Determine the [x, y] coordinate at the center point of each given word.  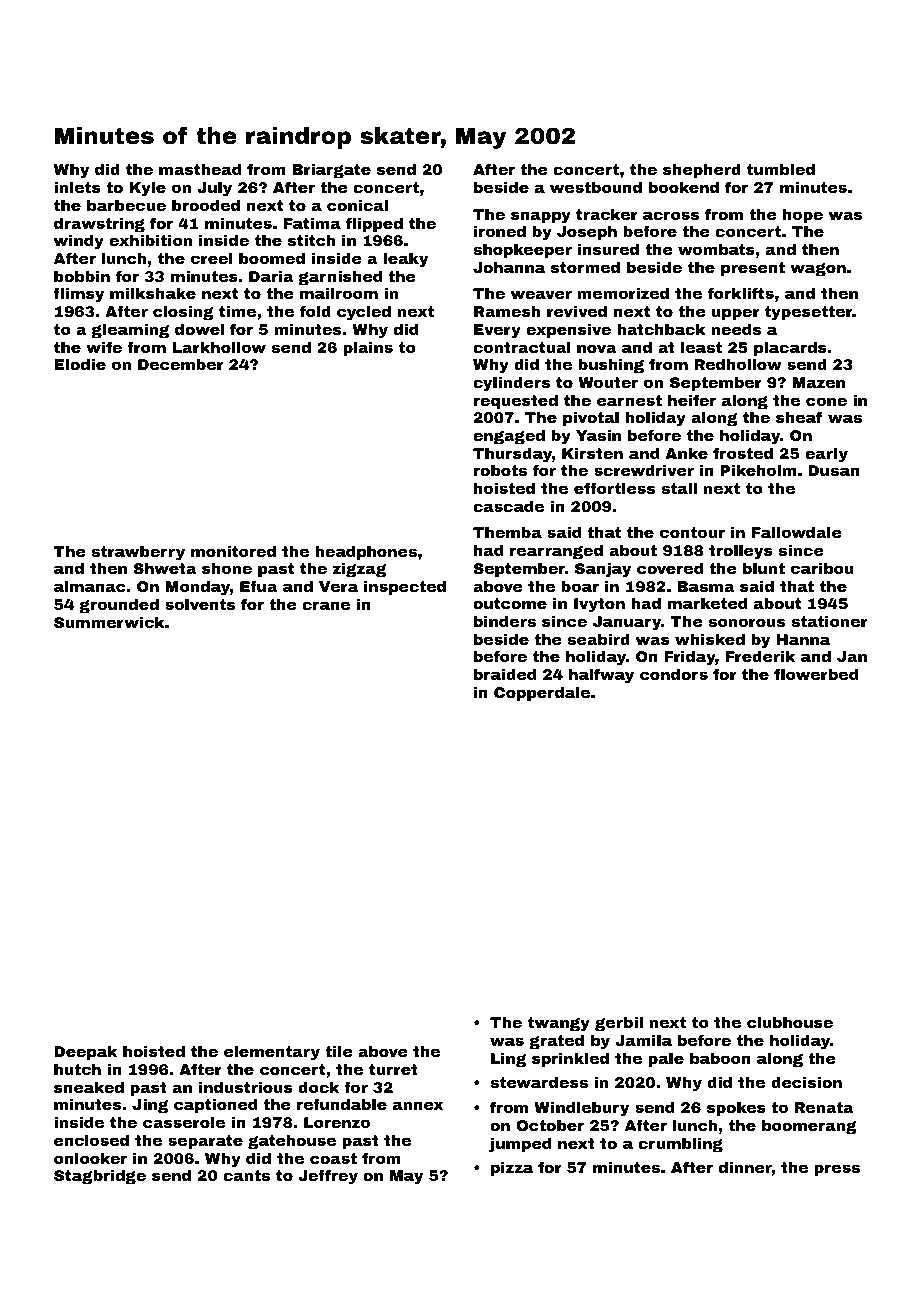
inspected [405, 587]
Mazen [818, 382]
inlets [77, 187]
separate [205, 1142]
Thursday [512, 454]
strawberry [138, 552]
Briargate [331, 171]
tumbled [781, 169]
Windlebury [581, 1108]
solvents [200, 604]
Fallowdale [797, 532]
